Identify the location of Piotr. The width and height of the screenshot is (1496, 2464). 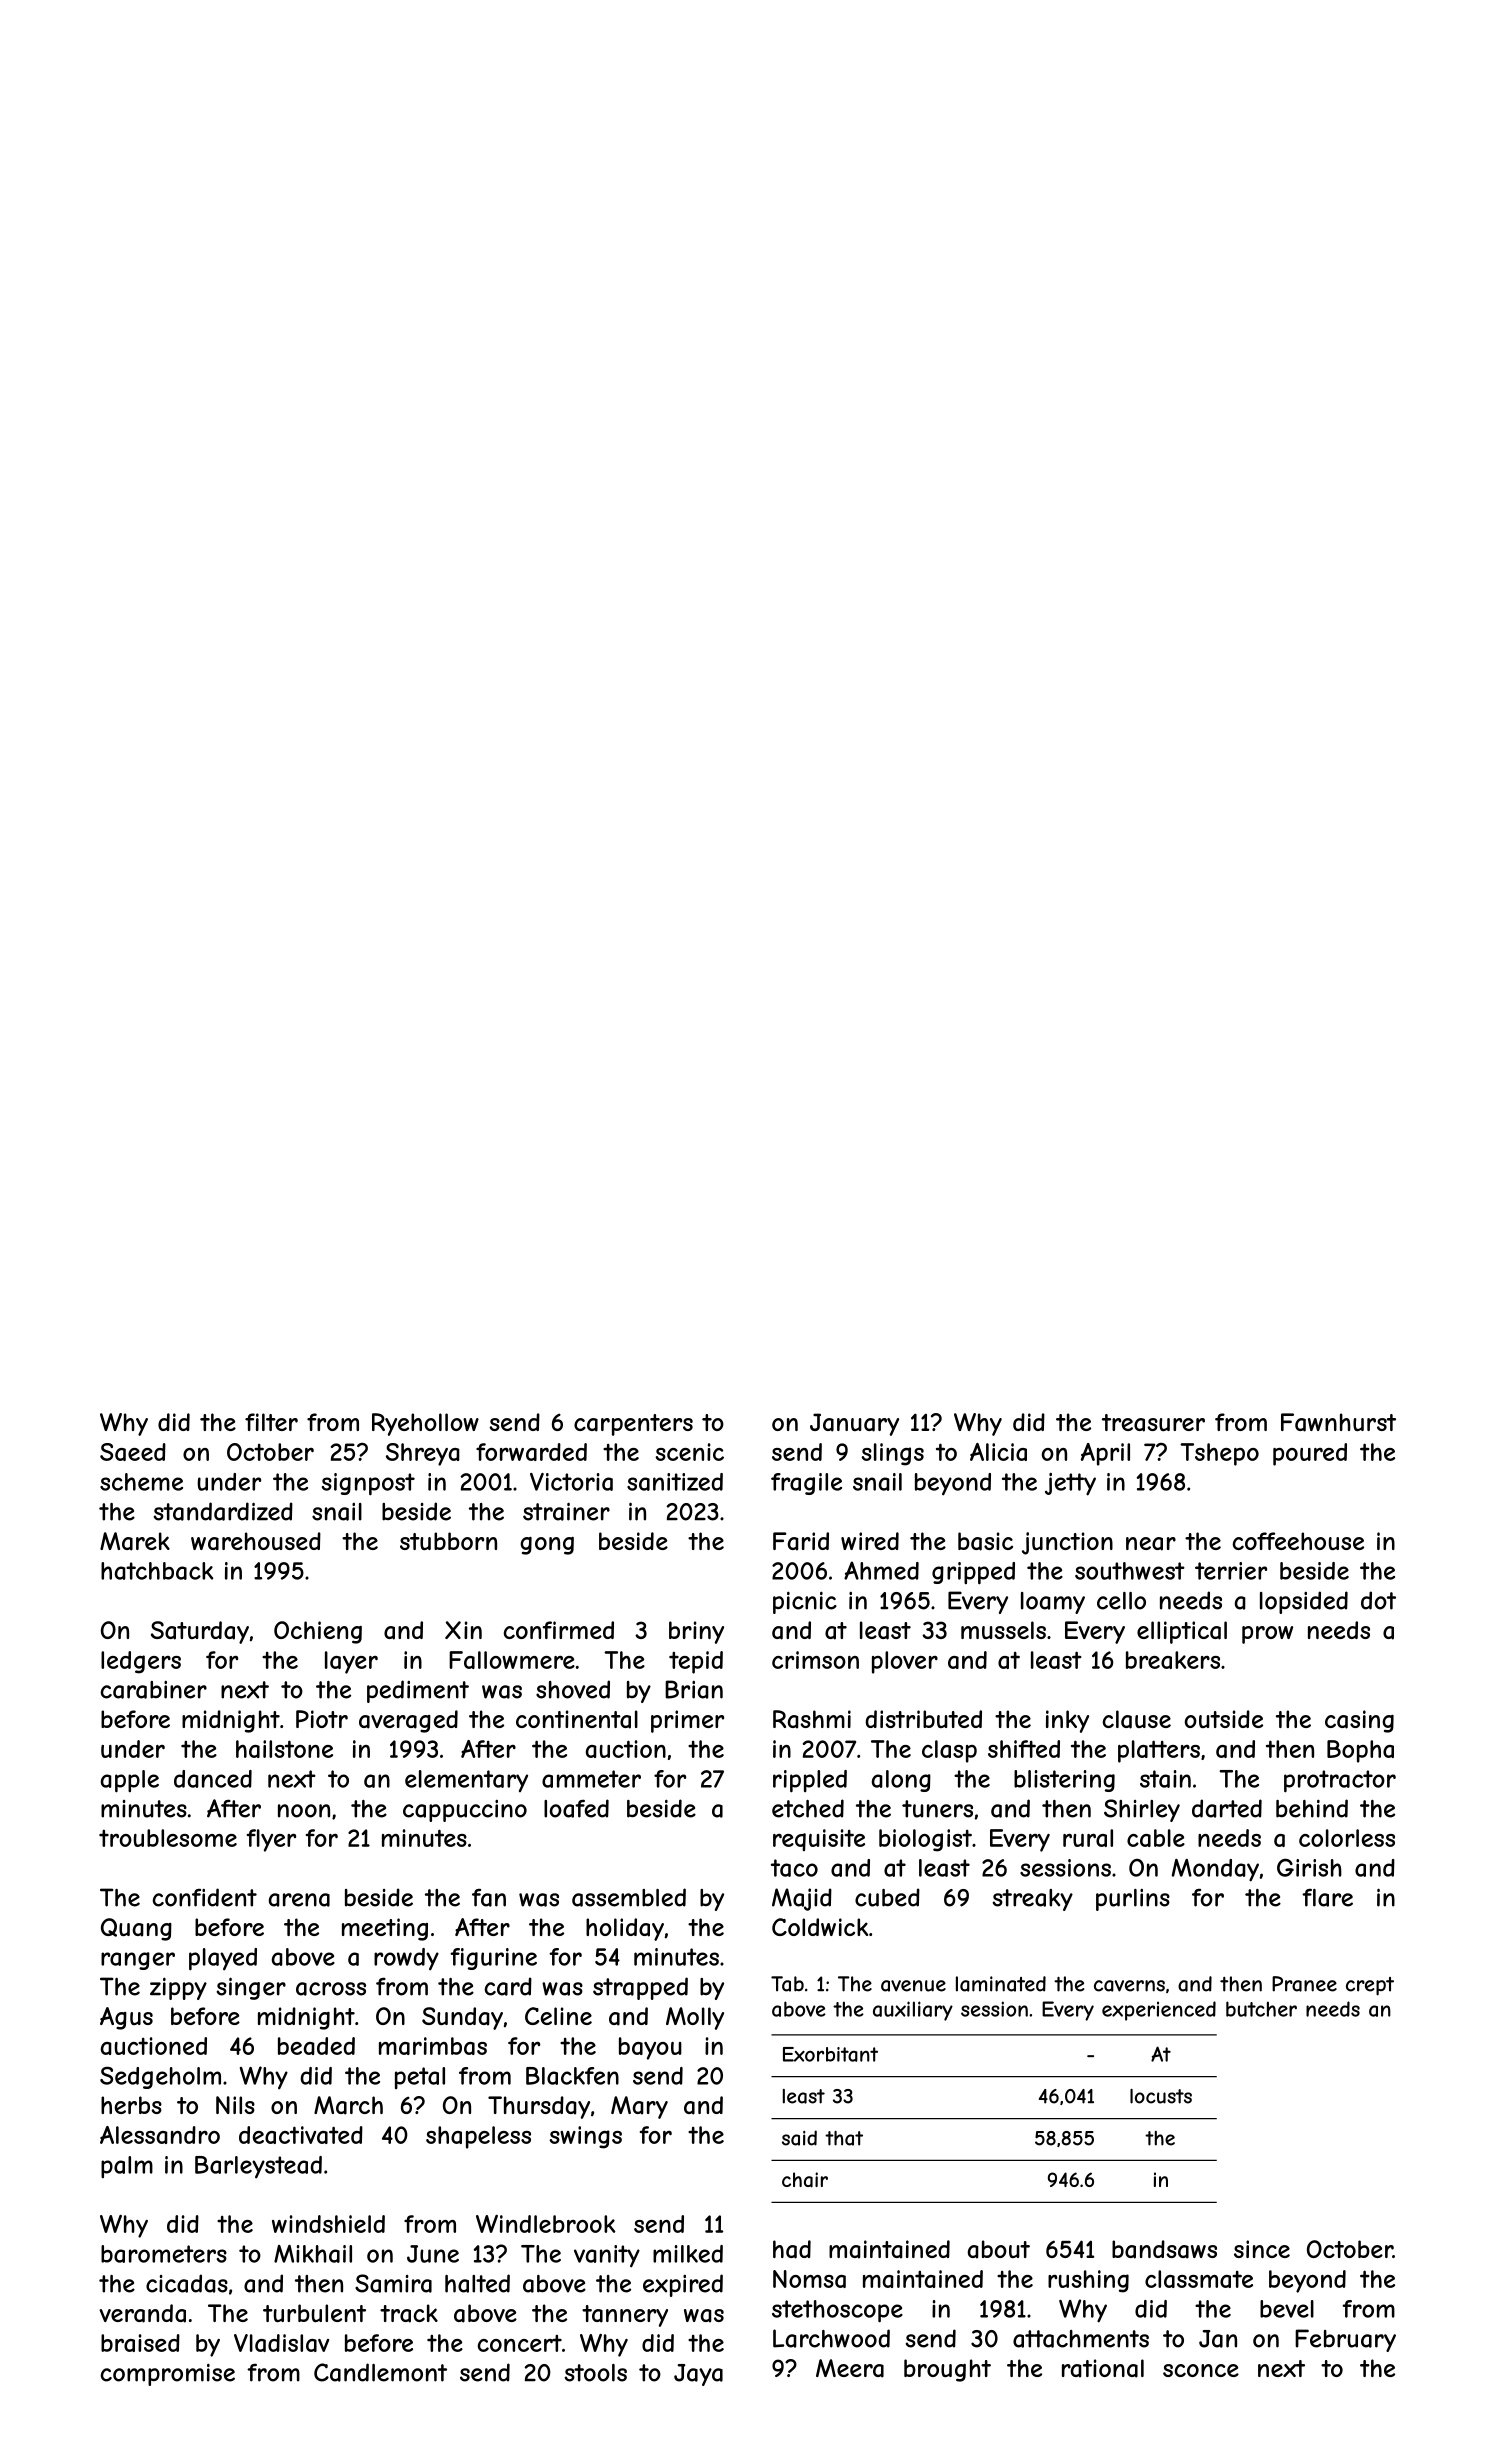
(322, 1719).
